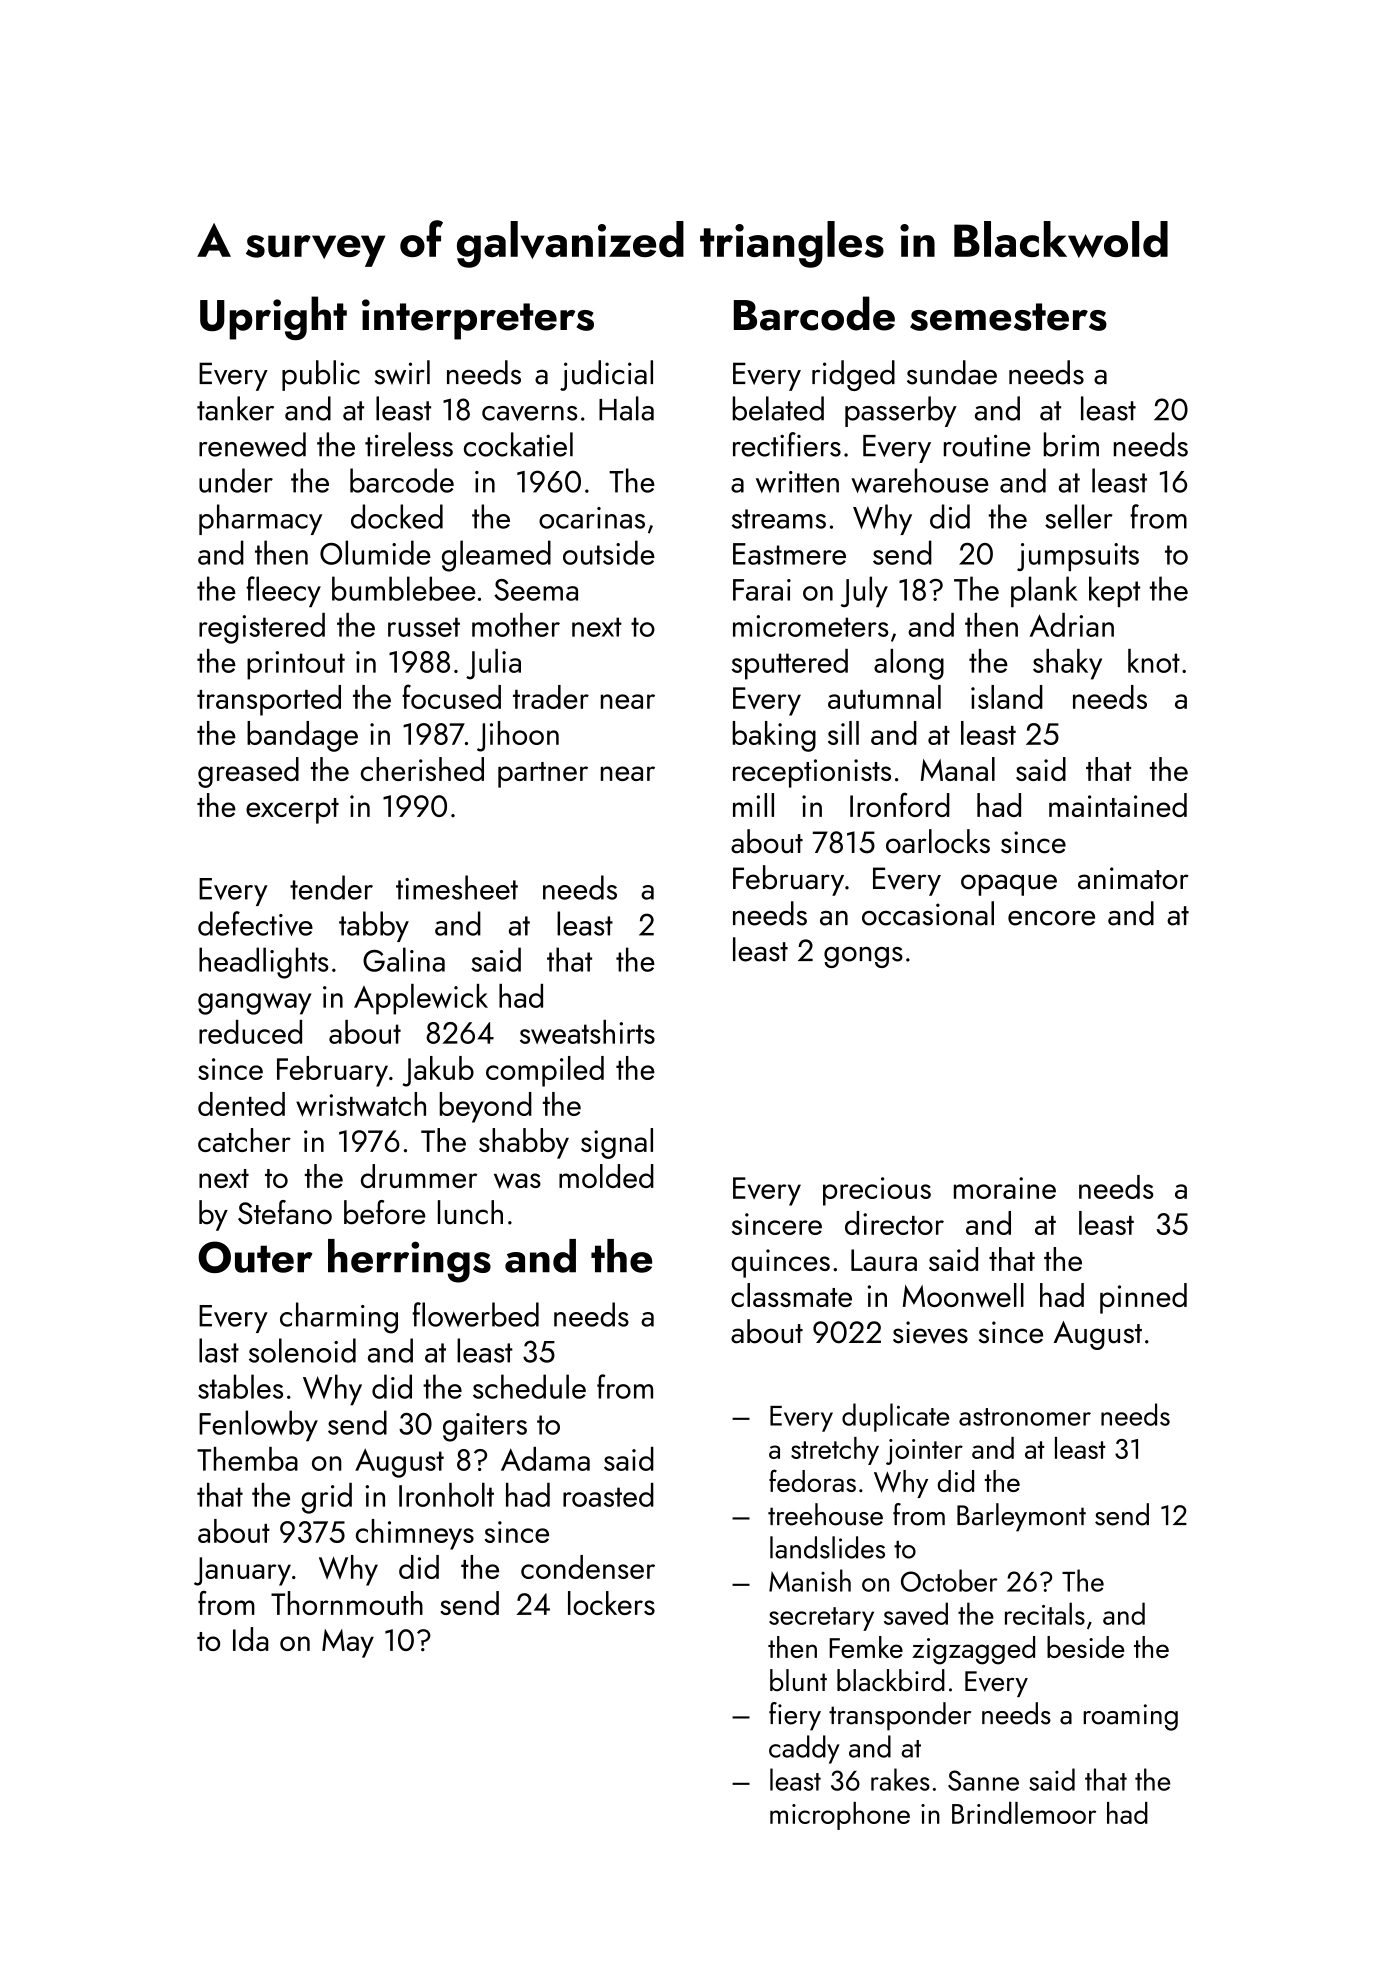 Image resolution: width=1386 pixels, height=1969 pixels. What do you see at coordinates (1008, 317) in the image?
I see `semesters` at bounding box center [1008, 317].
